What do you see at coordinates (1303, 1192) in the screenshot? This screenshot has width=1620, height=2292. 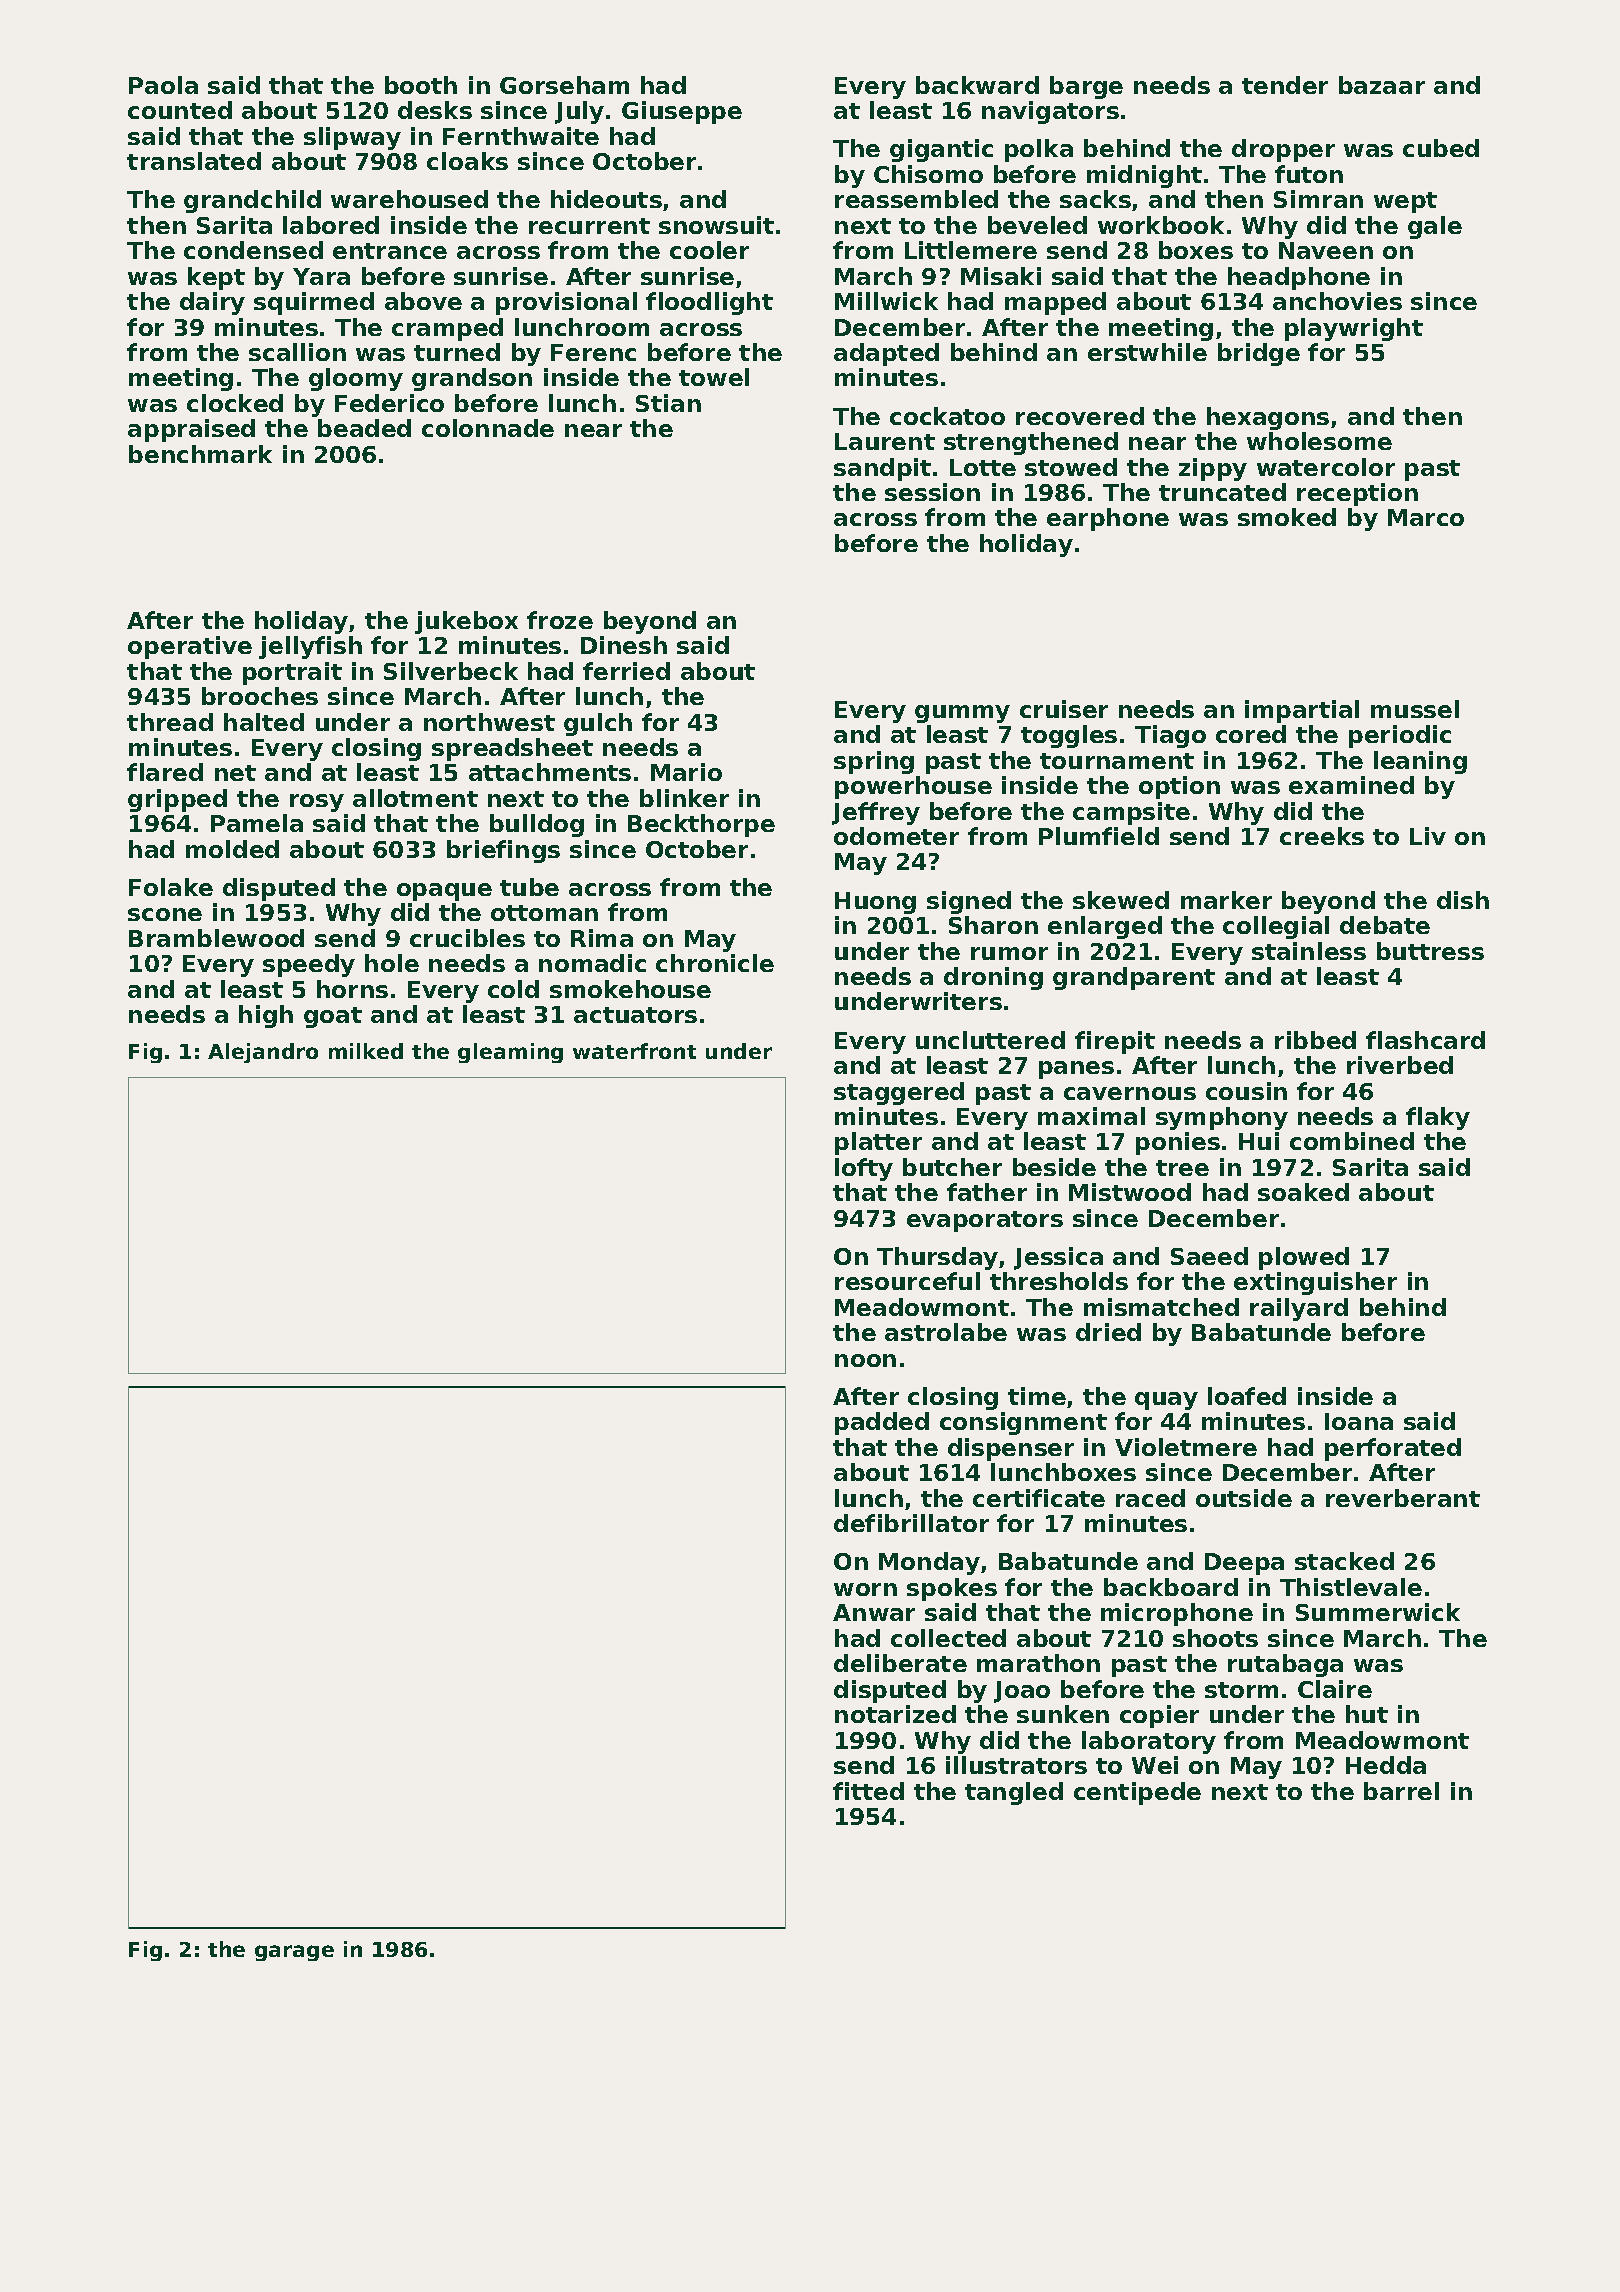 I see `soaked` at bounding box center [1303, 1192].
